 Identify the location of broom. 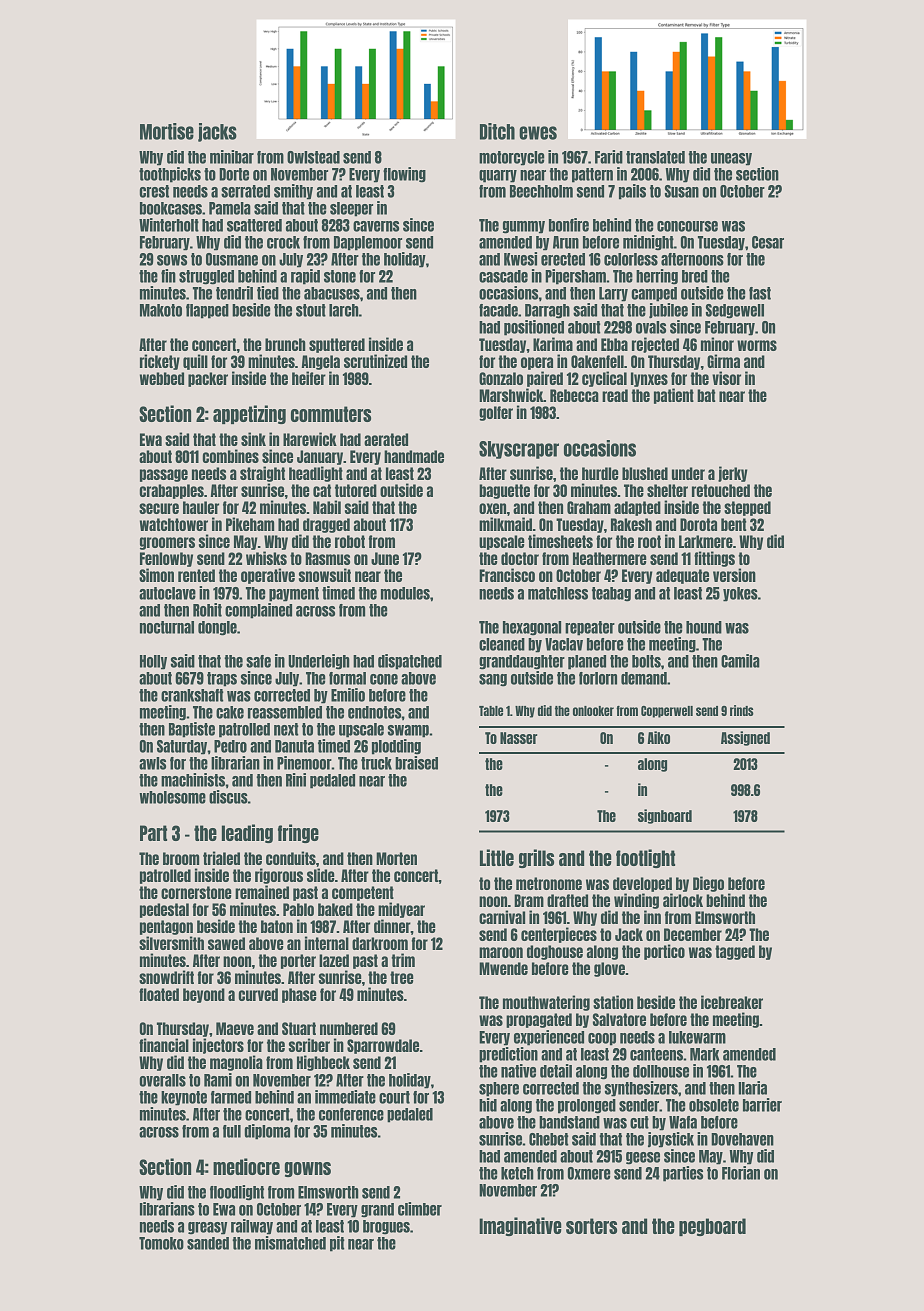
(181, 858).
